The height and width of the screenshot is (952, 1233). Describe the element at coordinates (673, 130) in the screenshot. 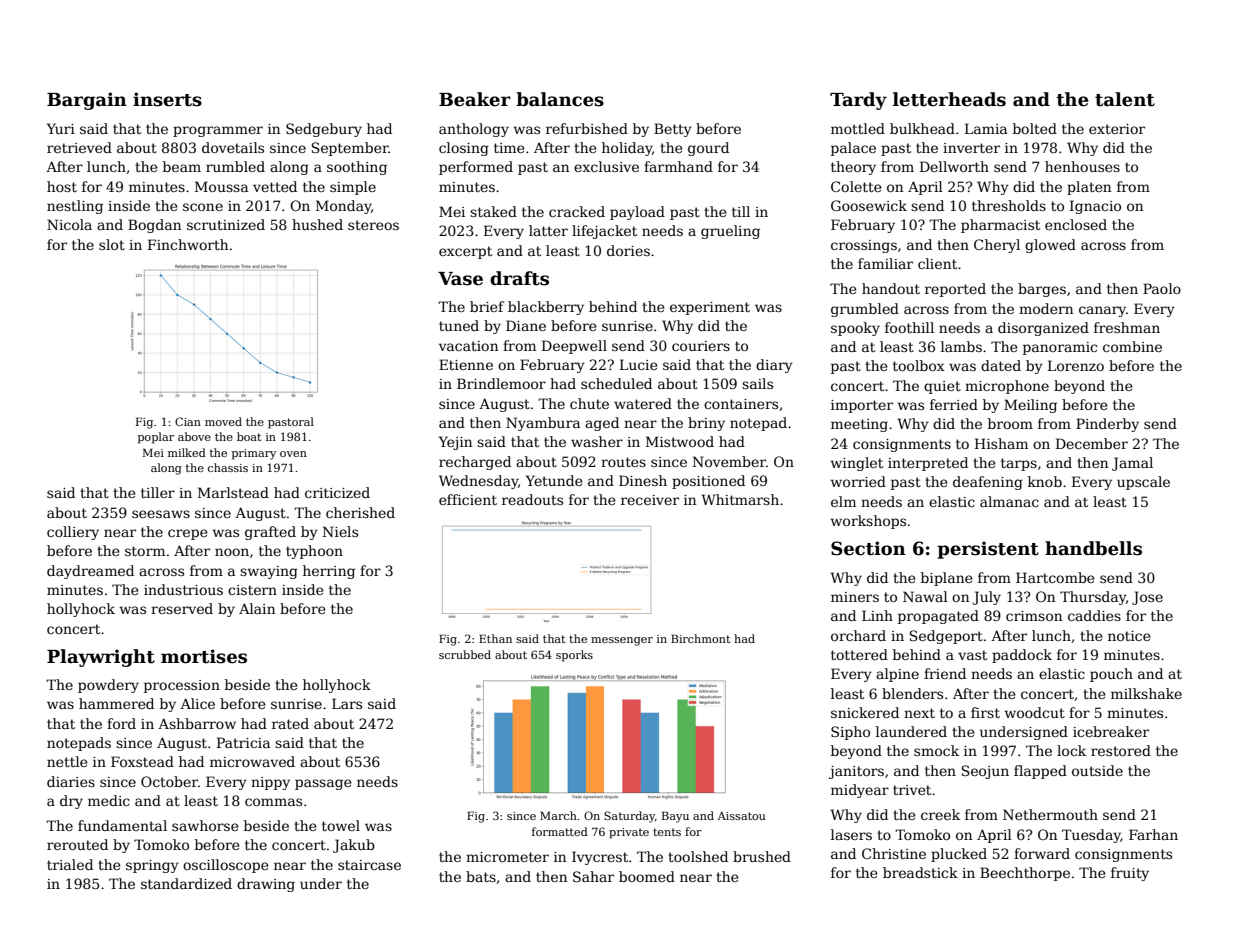

I see `Betty` at that location.
